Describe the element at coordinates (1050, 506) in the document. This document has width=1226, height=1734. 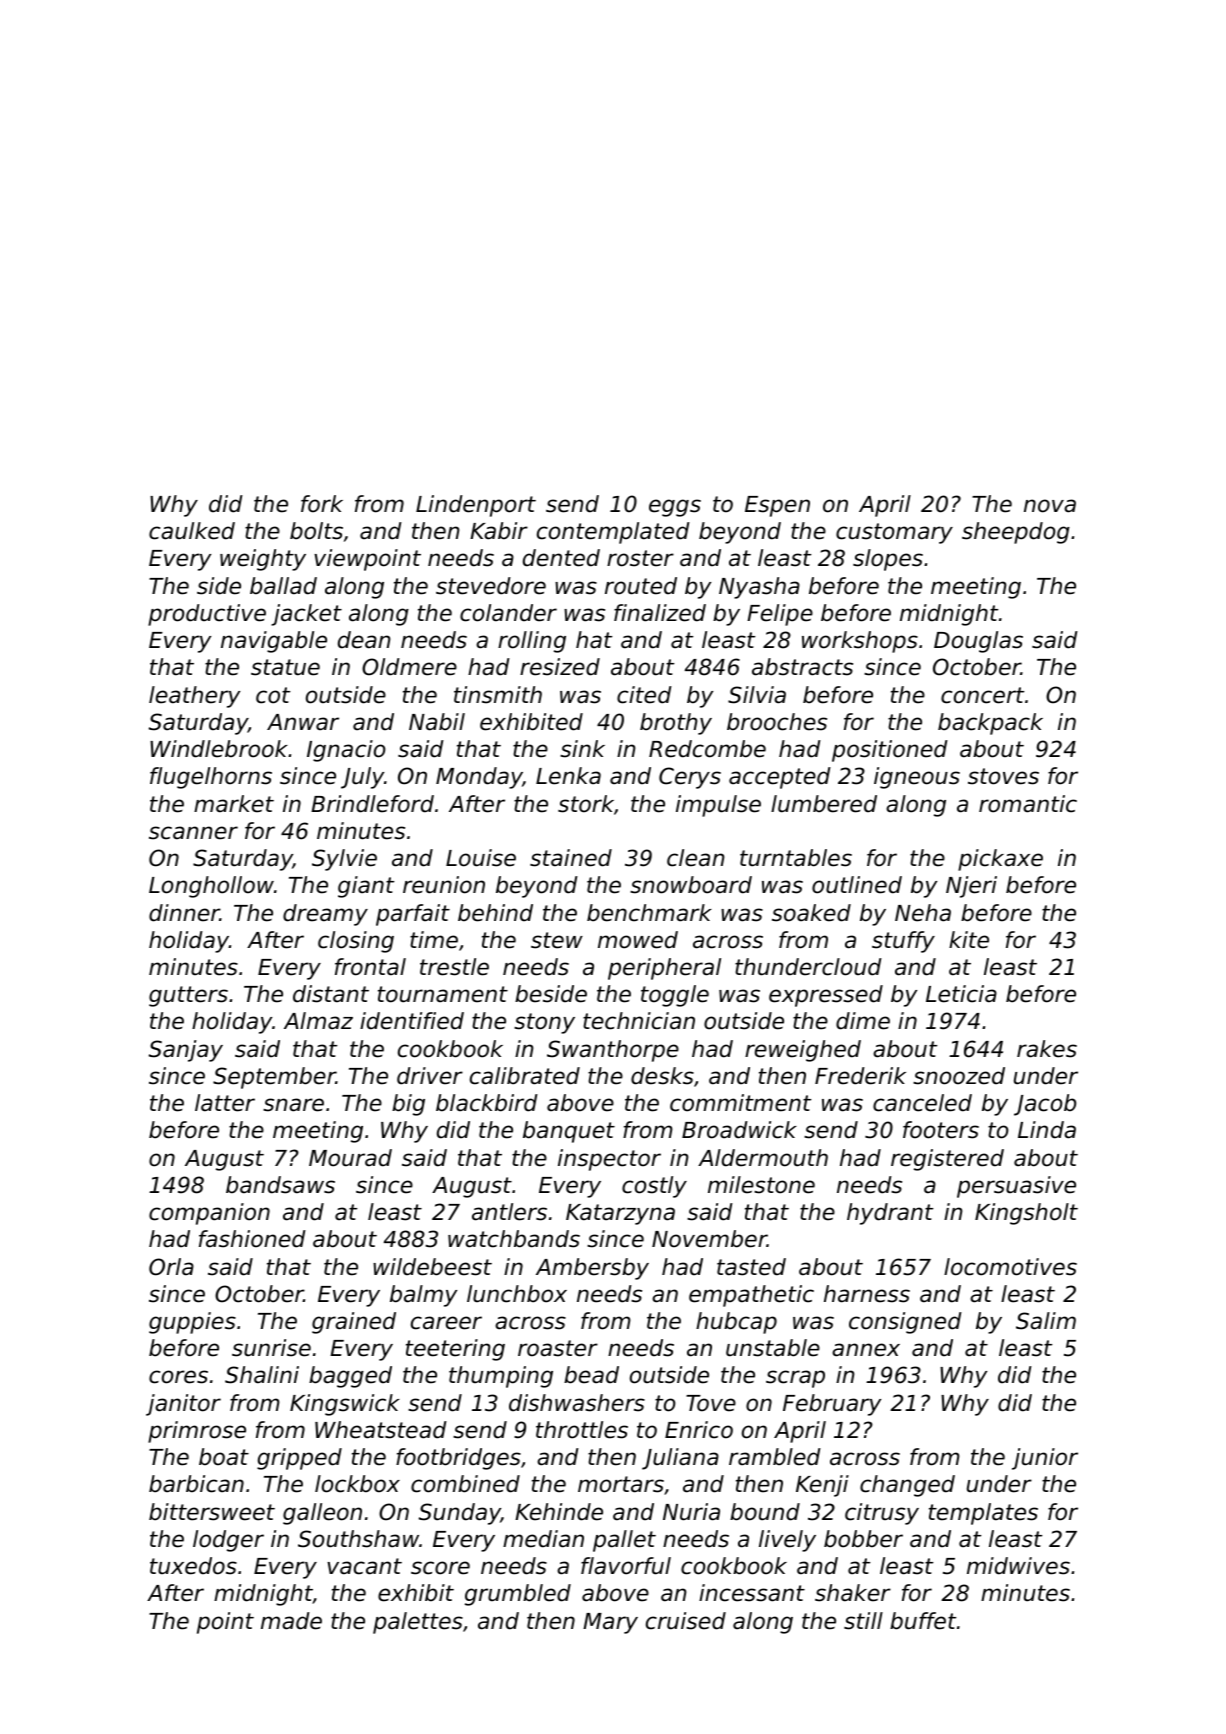
I see `nova` at that location.
